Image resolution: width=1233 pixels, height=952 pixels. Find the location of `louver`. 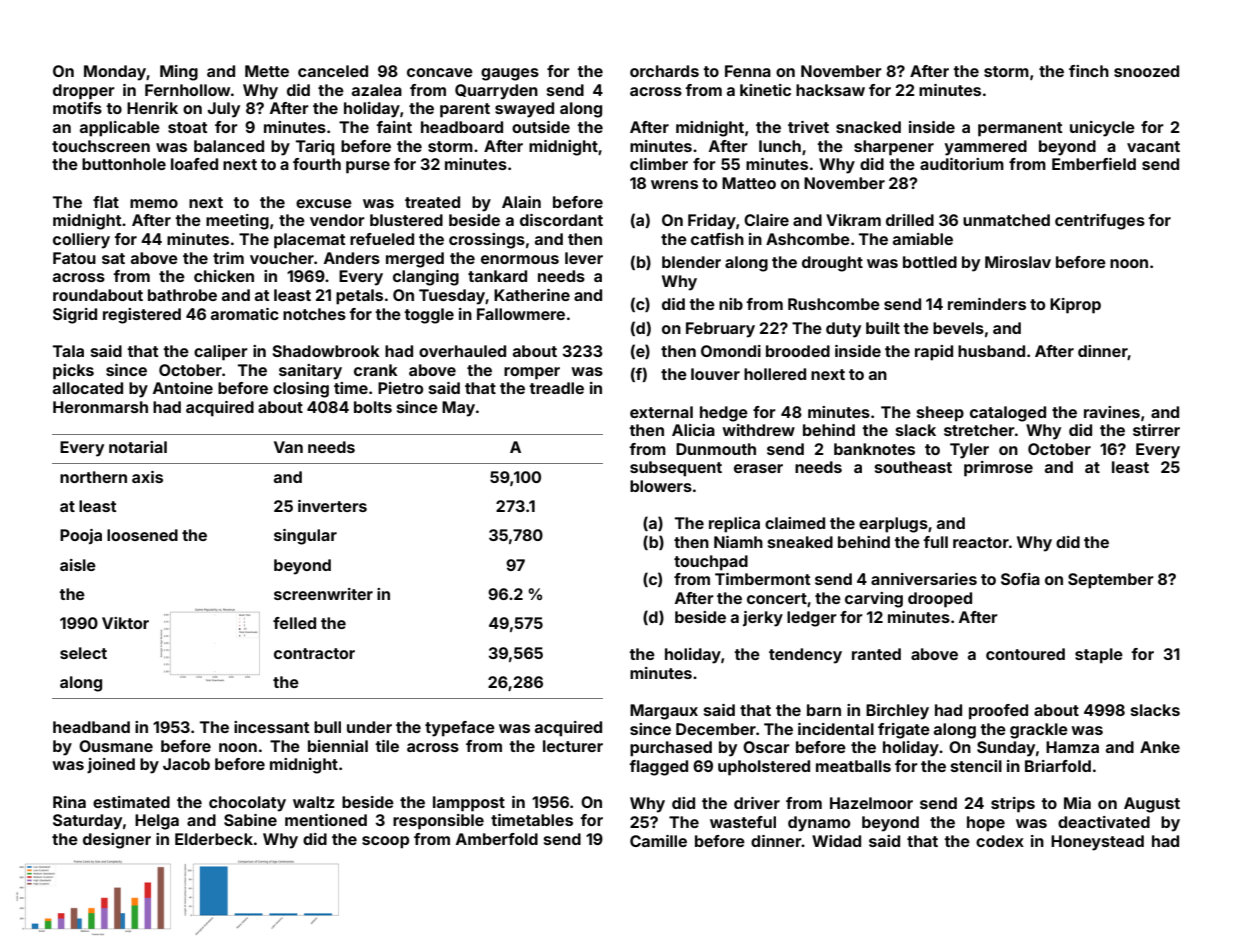

louver is located at coordinates (715, 374).
